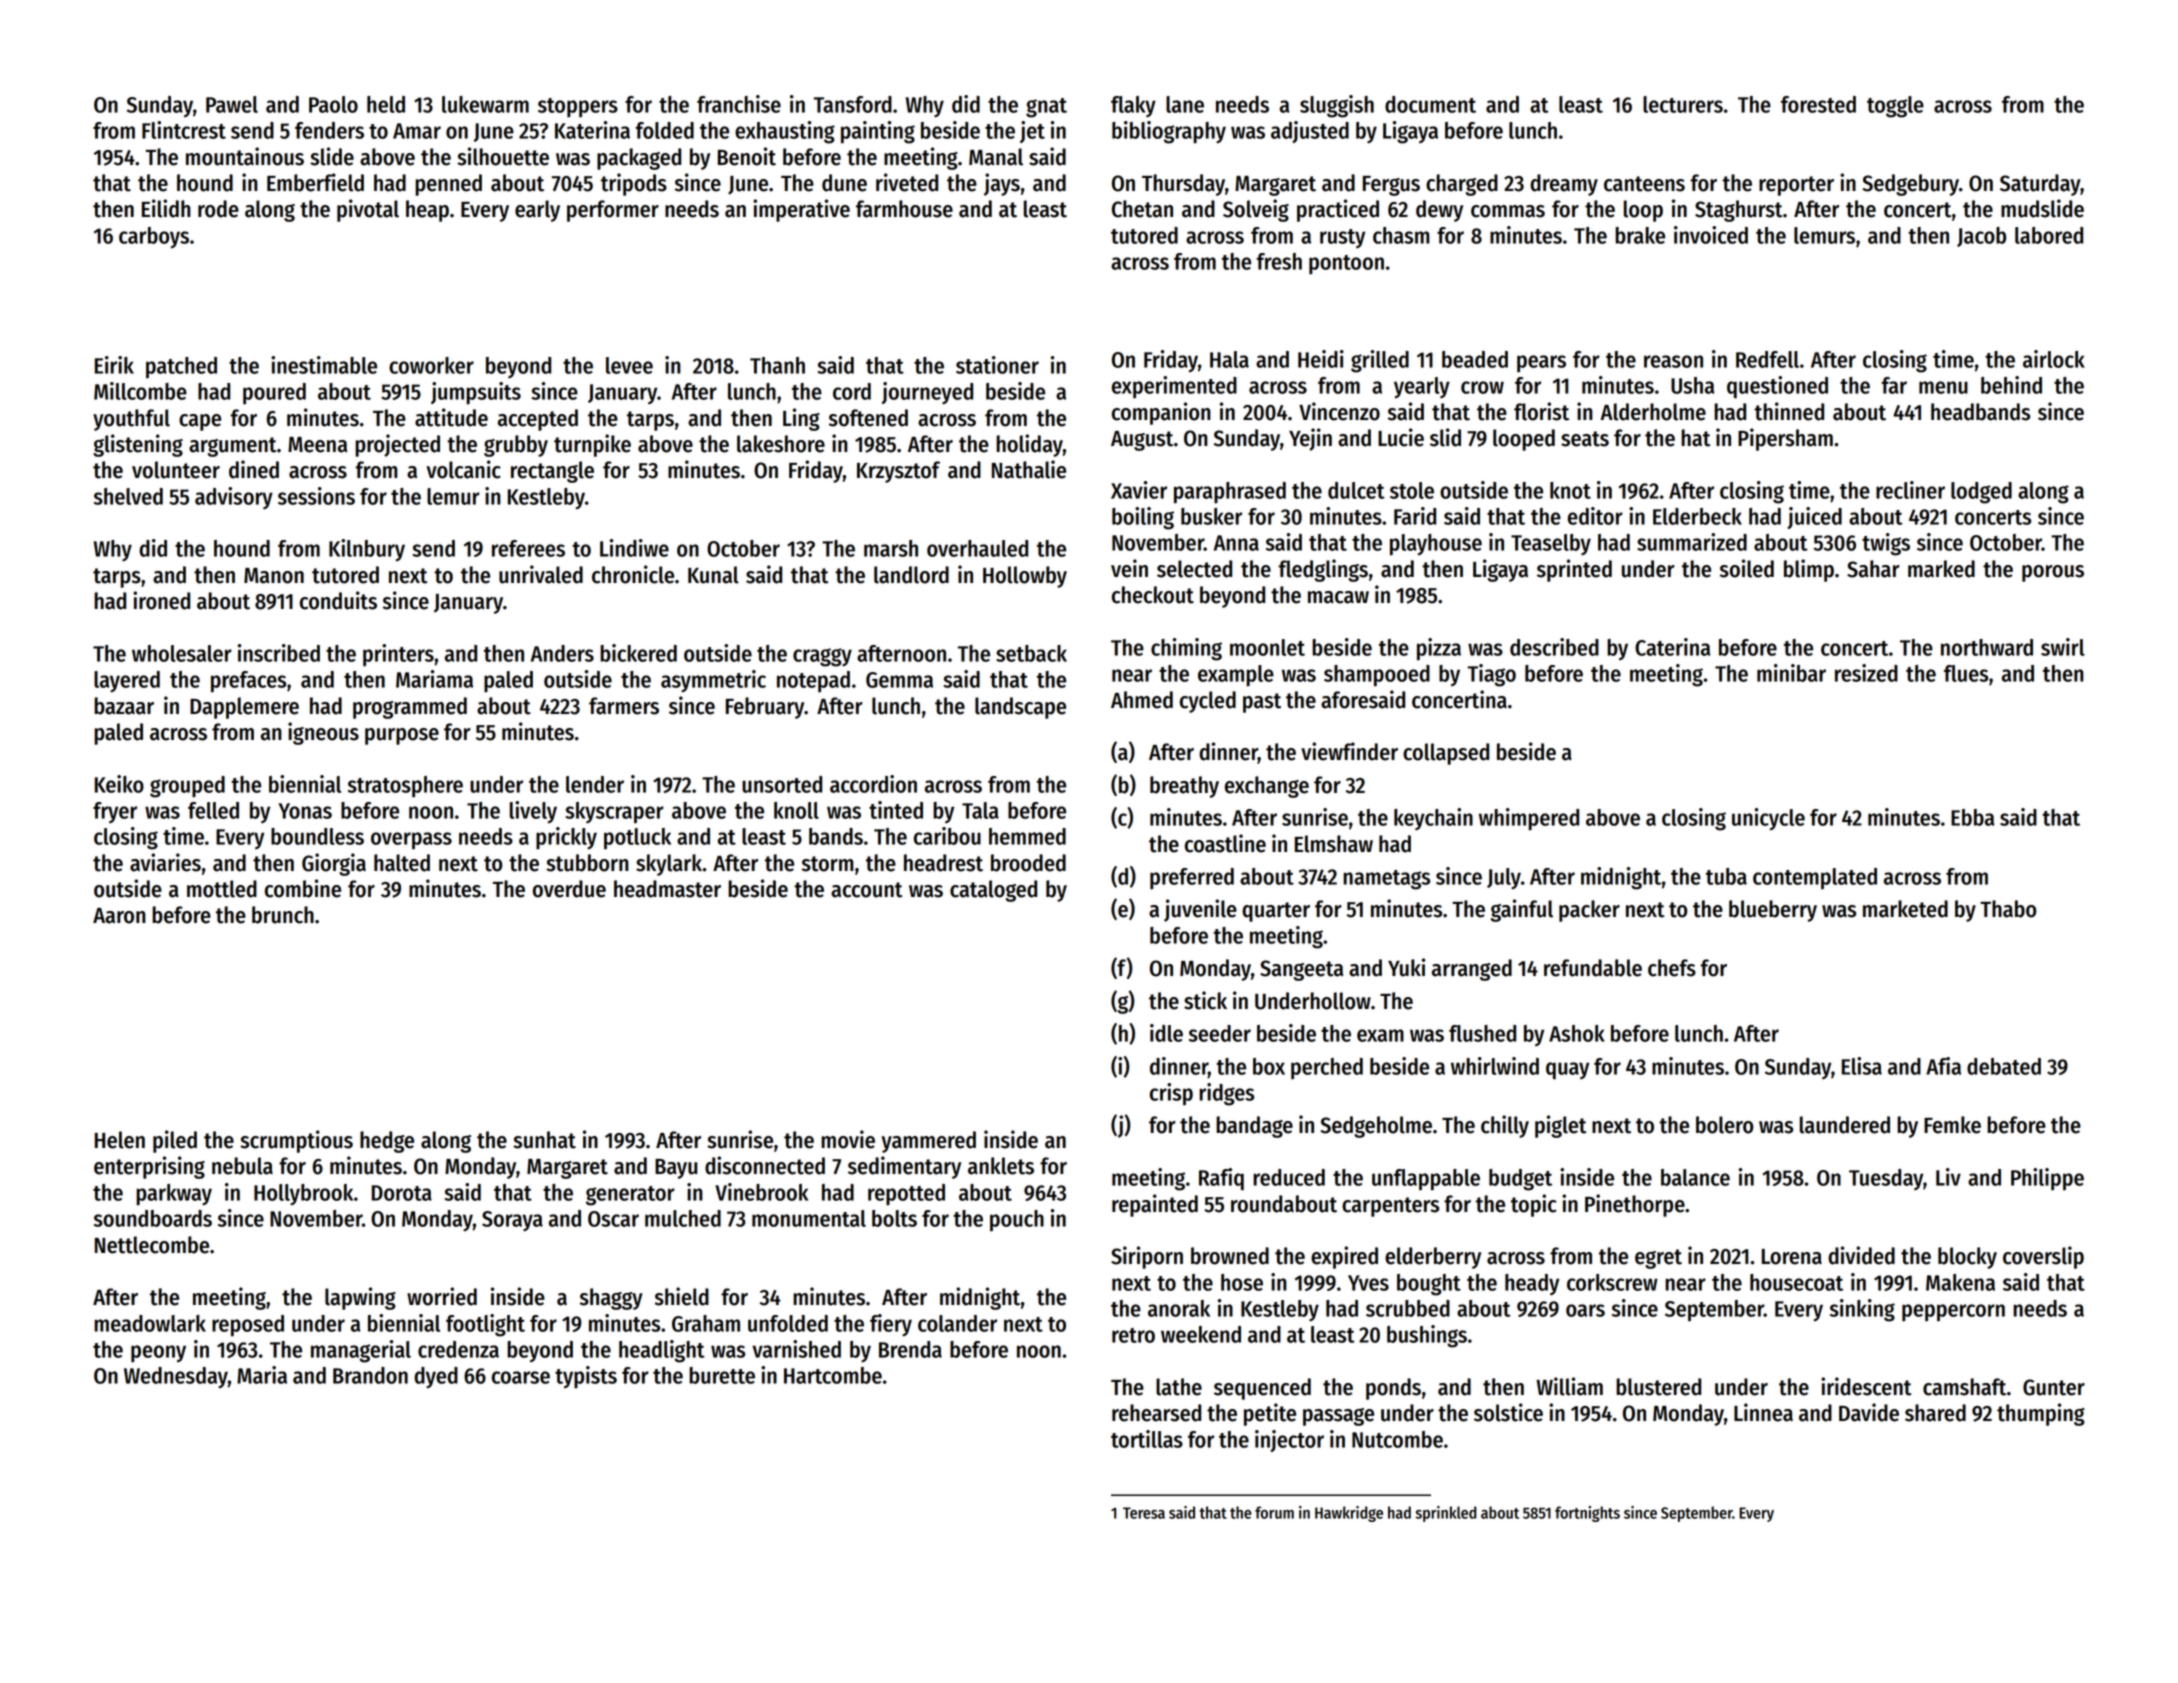 The image size is (2178, 1683). What do you see at coordinates (1587, 1514) in the document?
I see `fortnights` at bounding box center [1587, 1514].
